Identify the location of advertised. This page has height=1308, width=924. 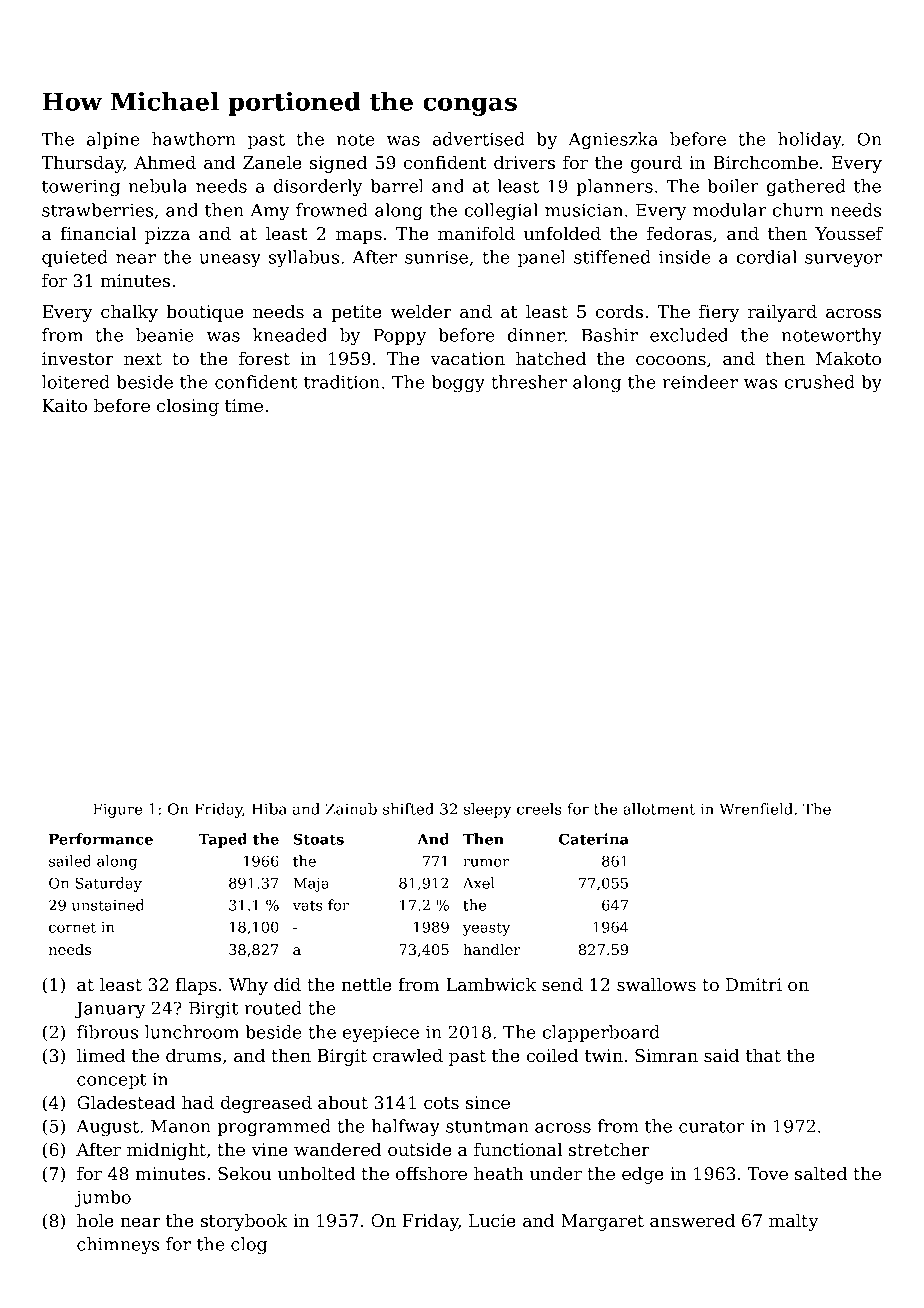
(479, 139).
